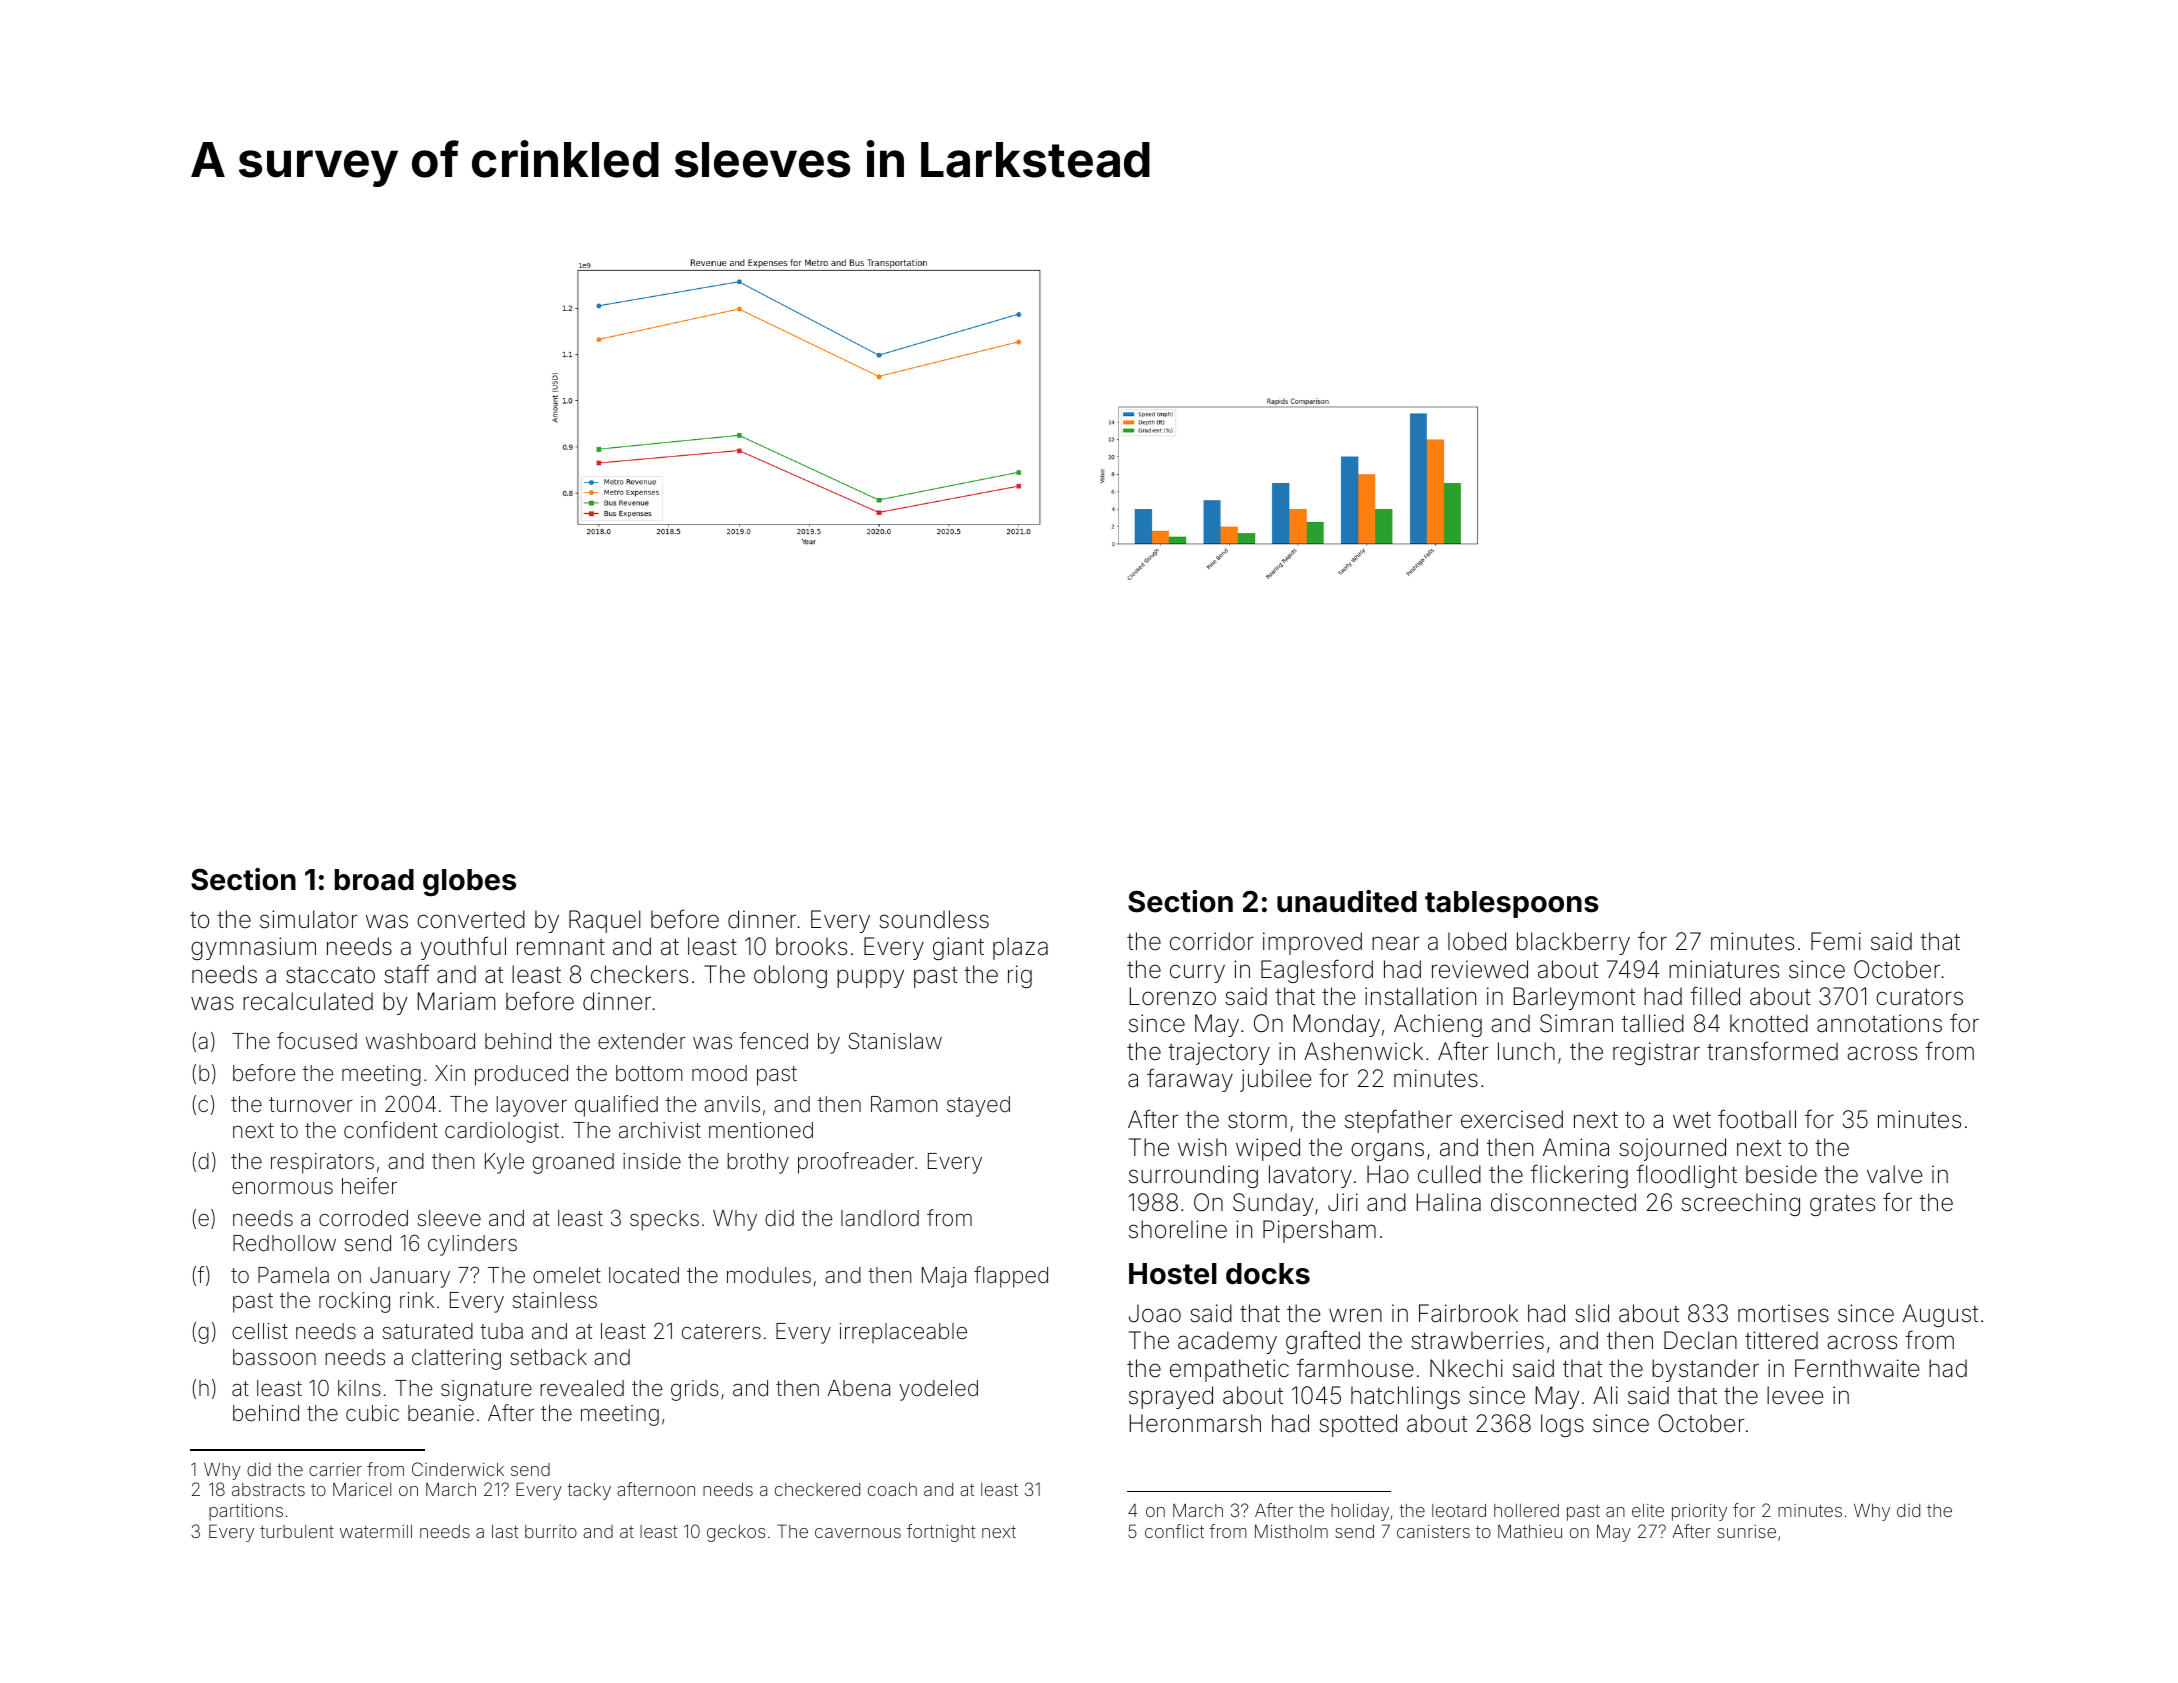 The width and height of the document is (2178, 1683). I want to click on Raquel, so click(604, 921).
